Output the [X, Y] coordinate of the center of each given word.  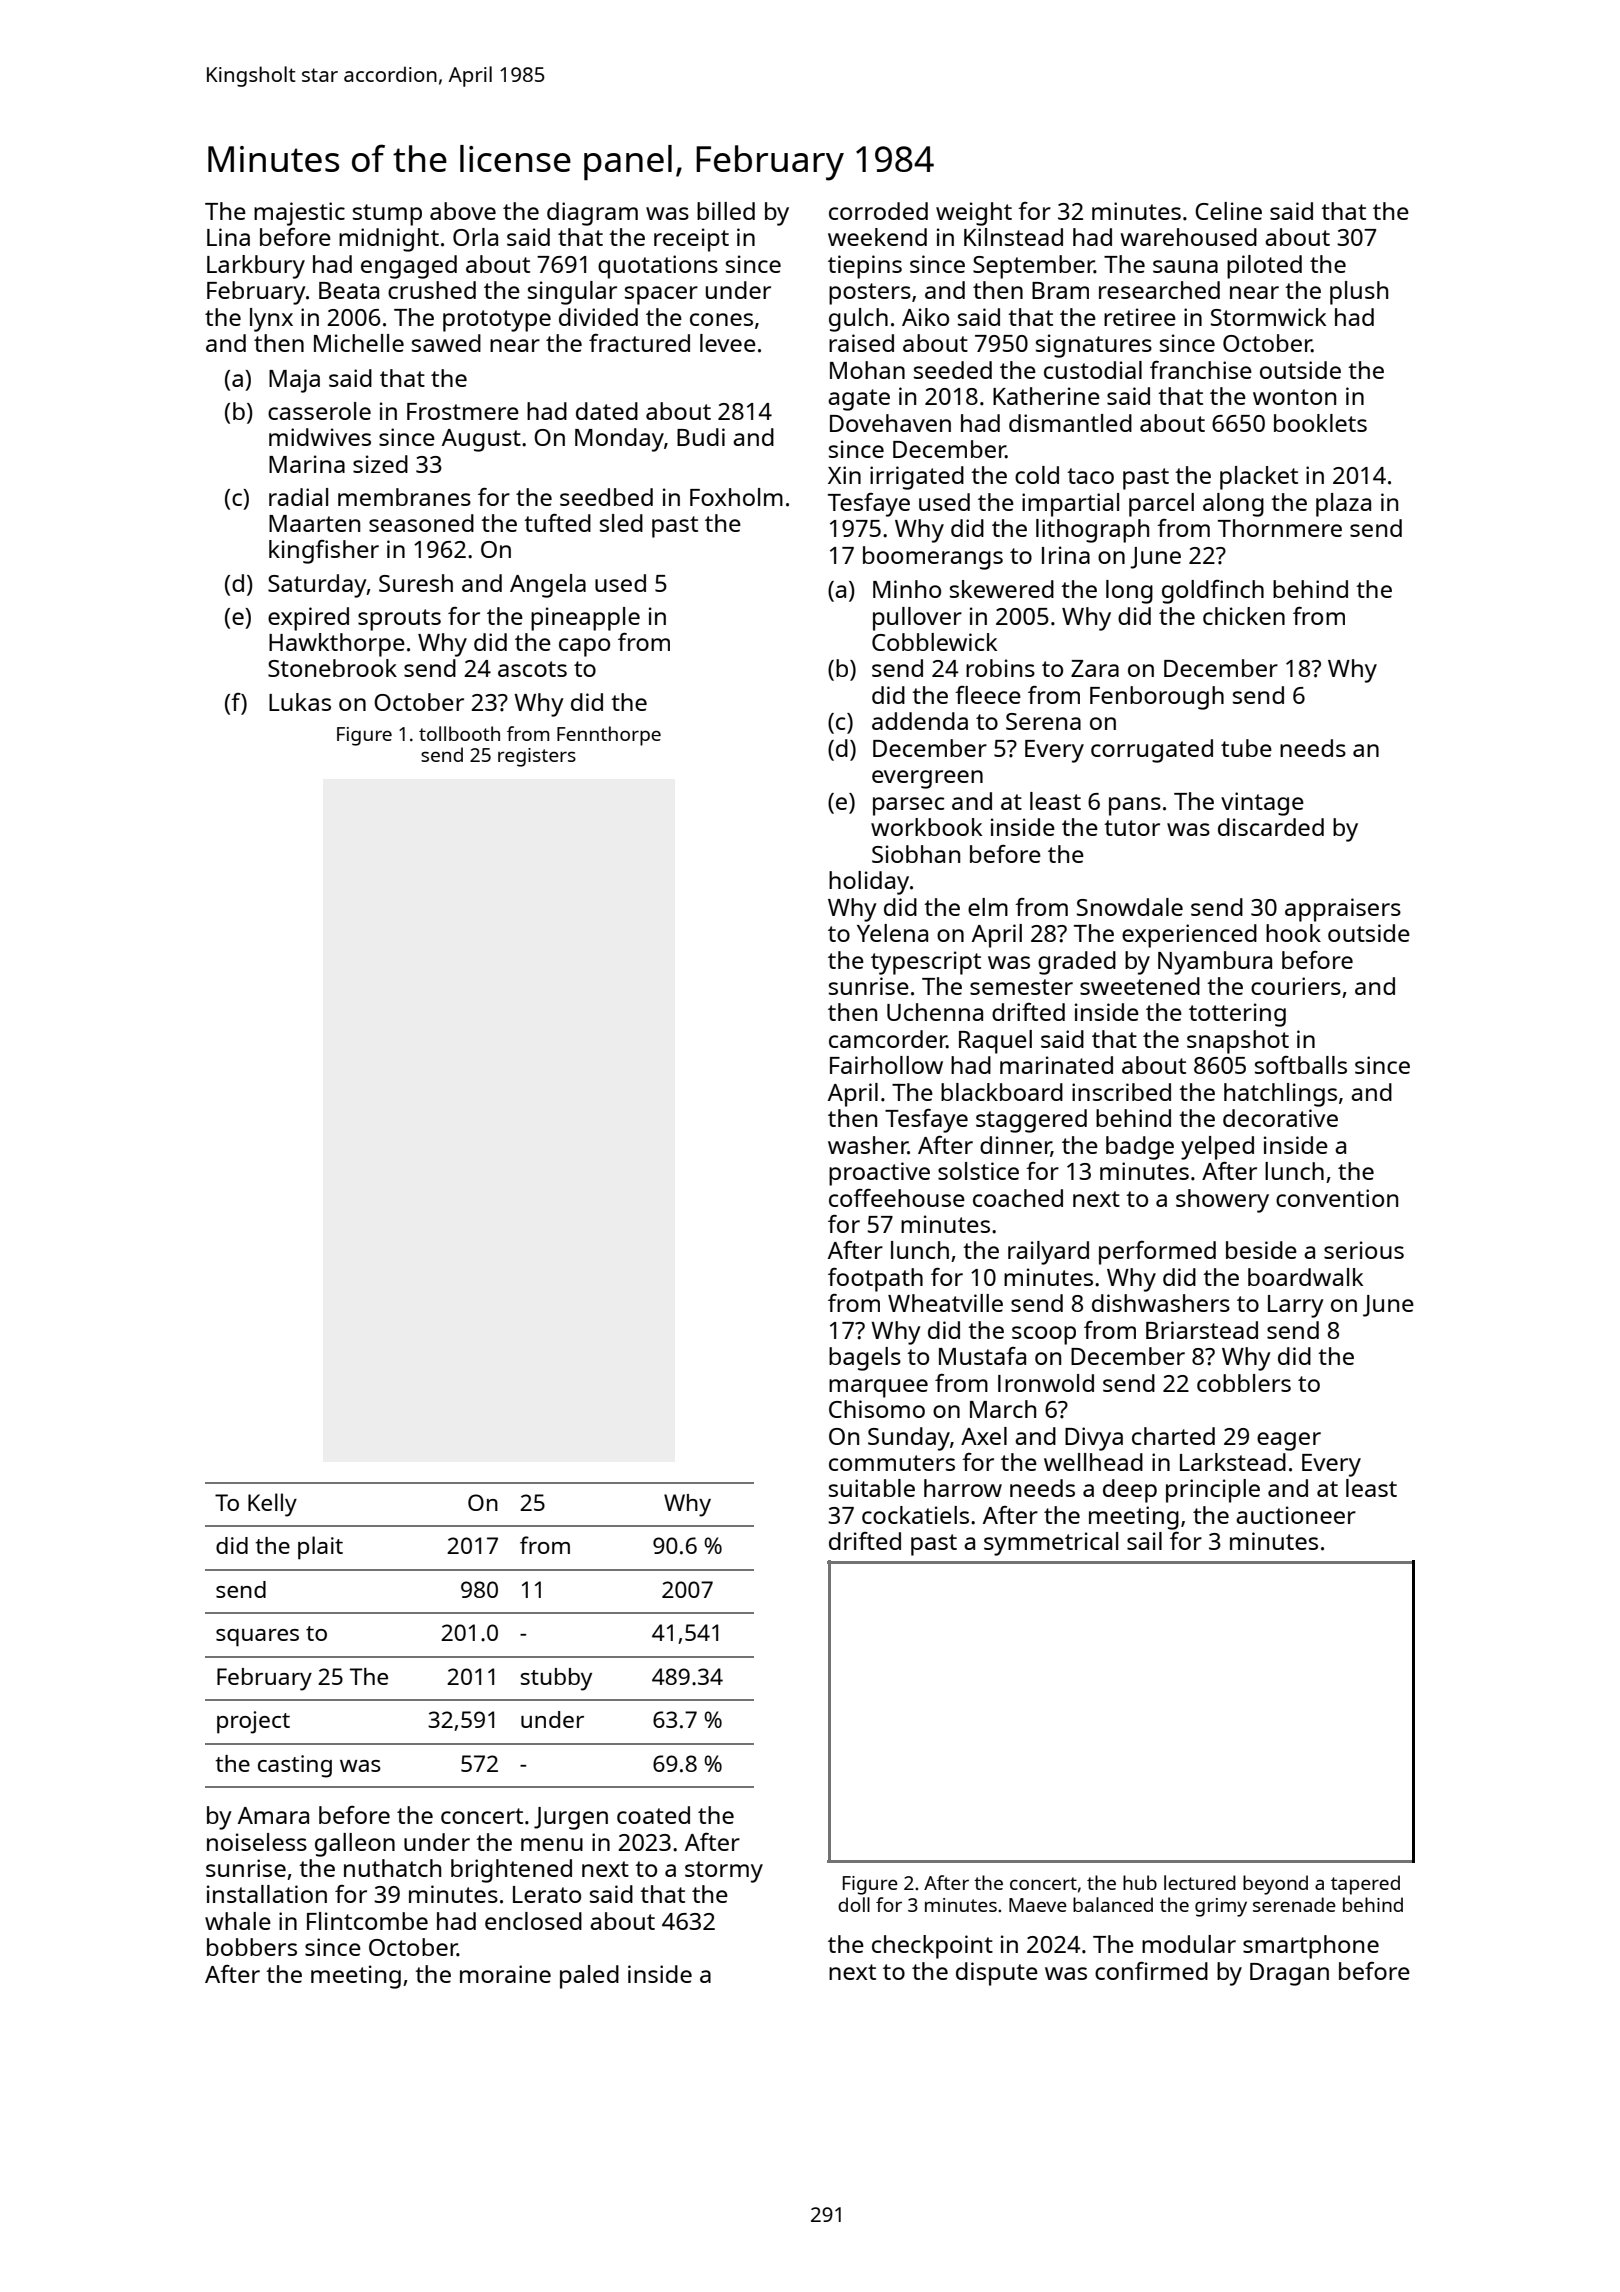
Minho [907, 589]
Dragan [1289, 1974]
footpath [875, 1280]
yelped [1217, 1148]
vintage [1262, 804]
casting [295, 1766]
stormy [724, 1872]
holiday [869, 883]
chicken [1244, 616]
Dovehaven [890, 423]
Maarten [314, 523]
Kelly [272, 1505]
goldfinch [1213, 592]
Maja [294, 381]
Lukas [300, 702]
